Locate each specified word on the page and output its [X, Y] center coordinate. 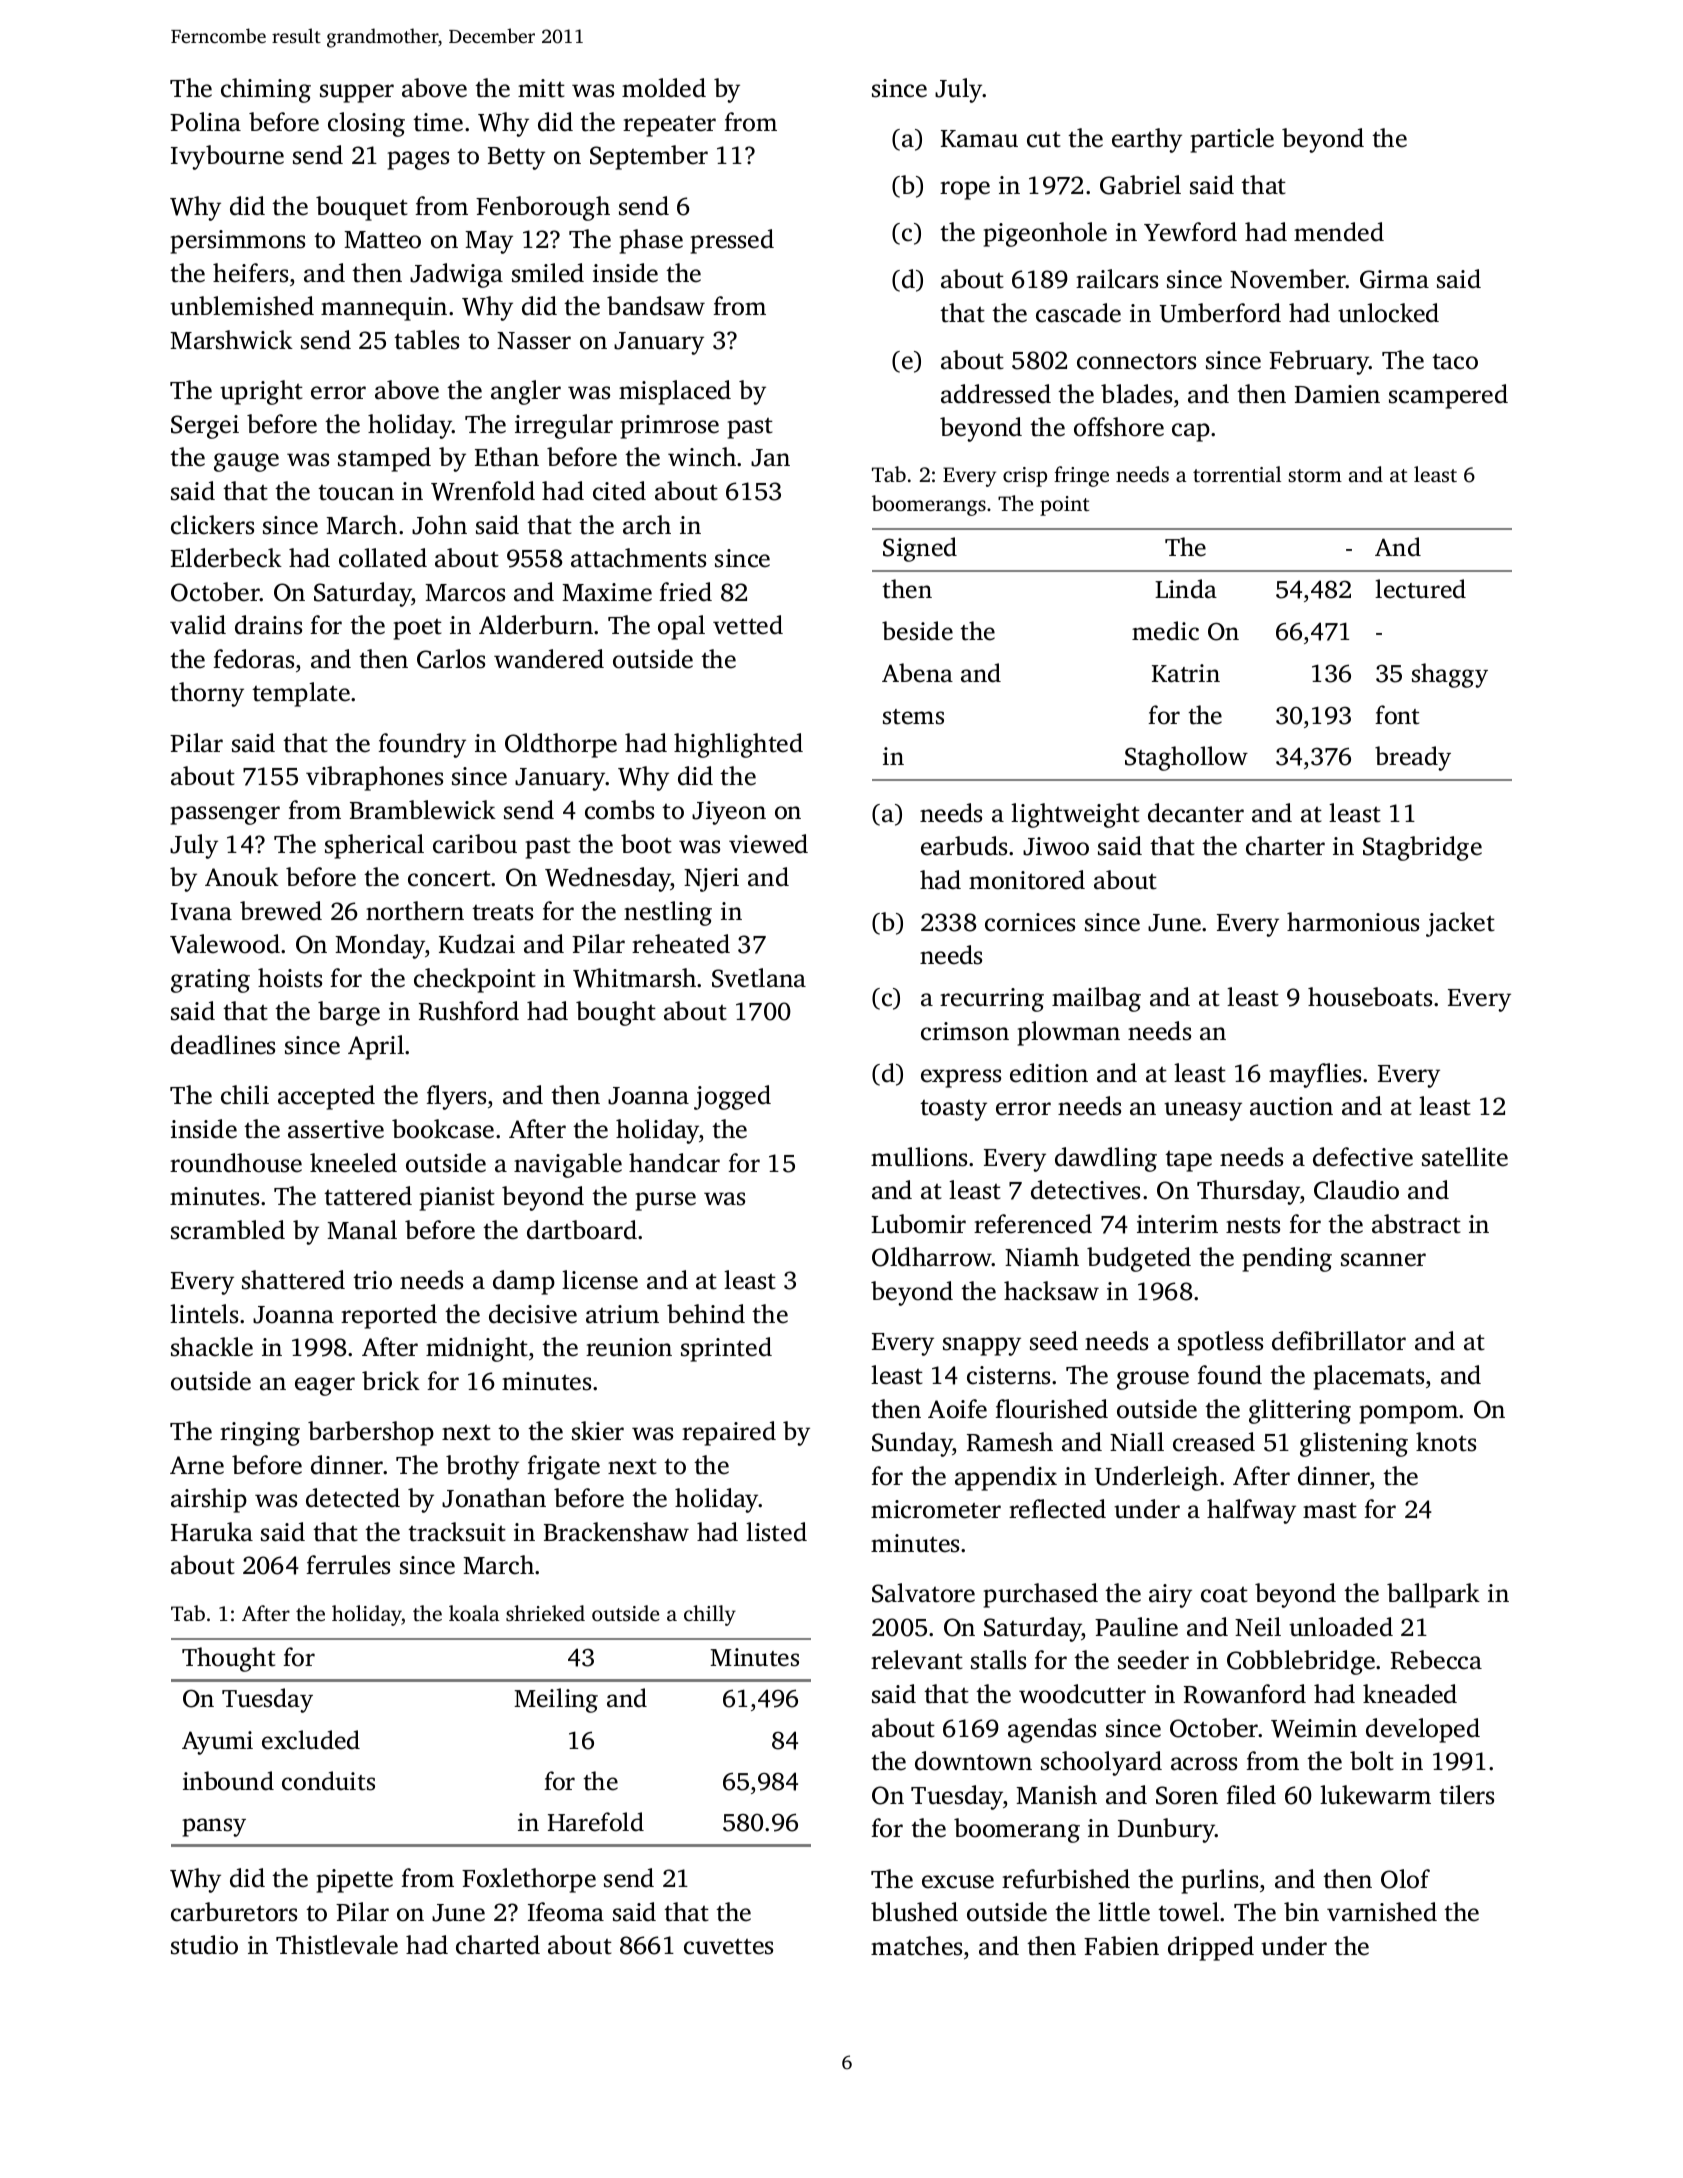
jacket [1460, 924]
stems [913, 717]
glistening [1354, 1444]
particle [1232, 140]
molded [664, 88]
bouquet [362, 208]
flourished [1051, 1409]
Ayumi [217, 1743]
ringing [260, 1434]
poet [418, 629]
